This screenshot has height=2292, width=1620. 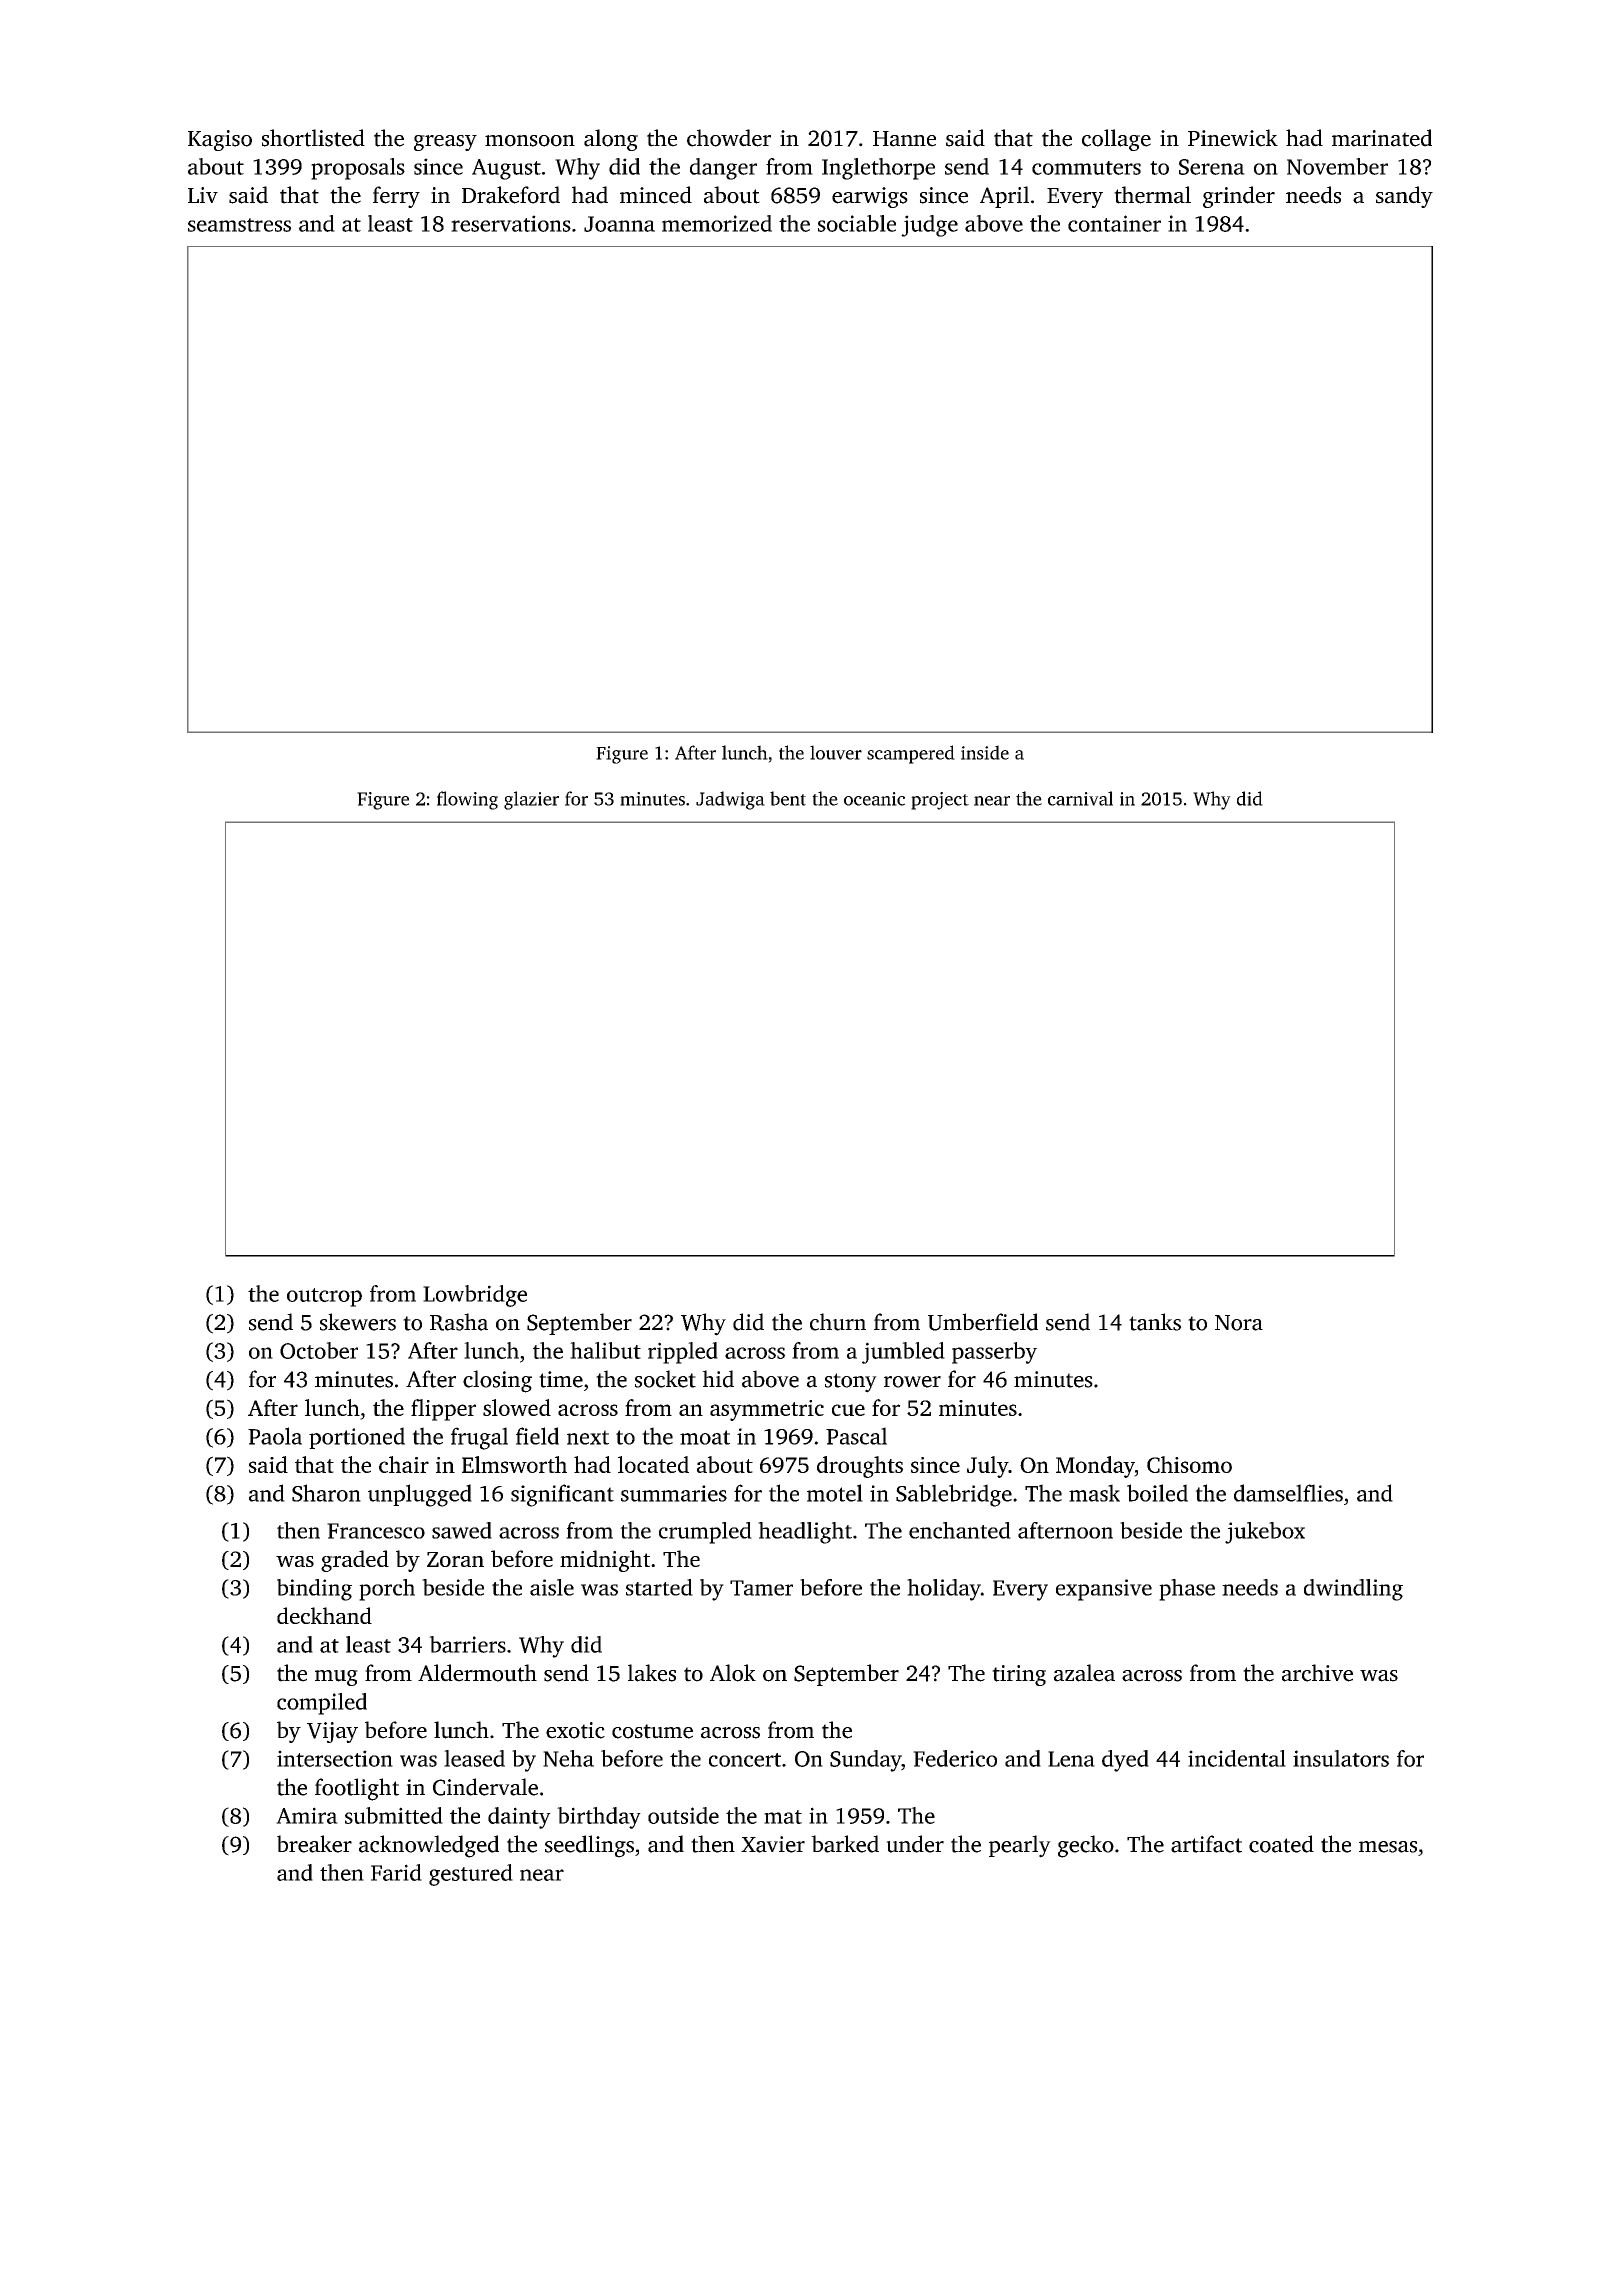 I want to click on gecko, so click(x=1086, y=1846).
